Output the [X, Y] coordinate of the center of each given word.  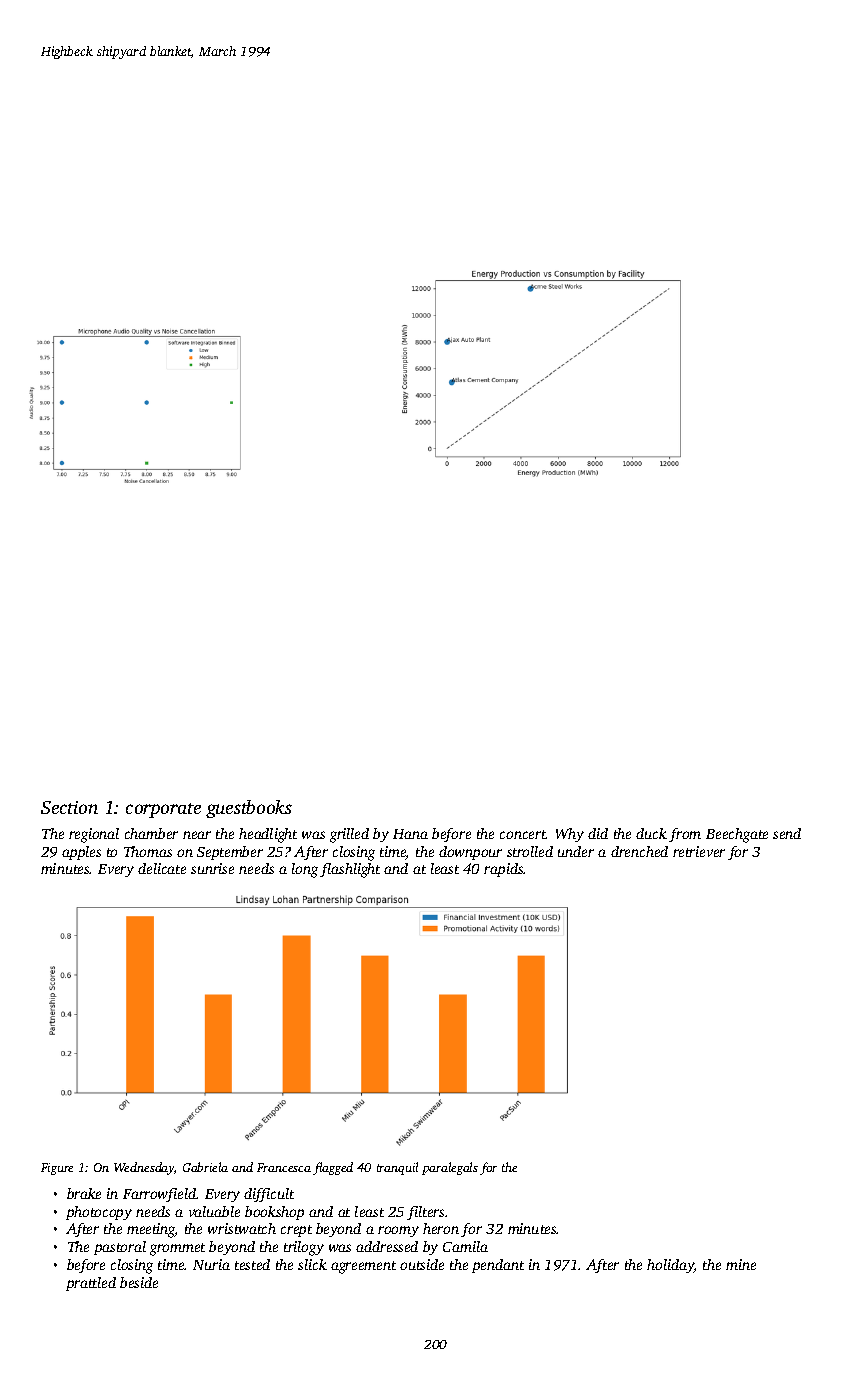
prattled [91, 1284]
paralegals [450, 1168]
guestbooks [249, 809]
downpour [470, 853]
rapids [504, 870]
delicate [162, 868]
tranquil [397, 1168]
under [576, 851]
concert [523, 834]
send [787, 833]
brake [84, 1193]
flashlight [350, 870]
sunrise [212, 868]
